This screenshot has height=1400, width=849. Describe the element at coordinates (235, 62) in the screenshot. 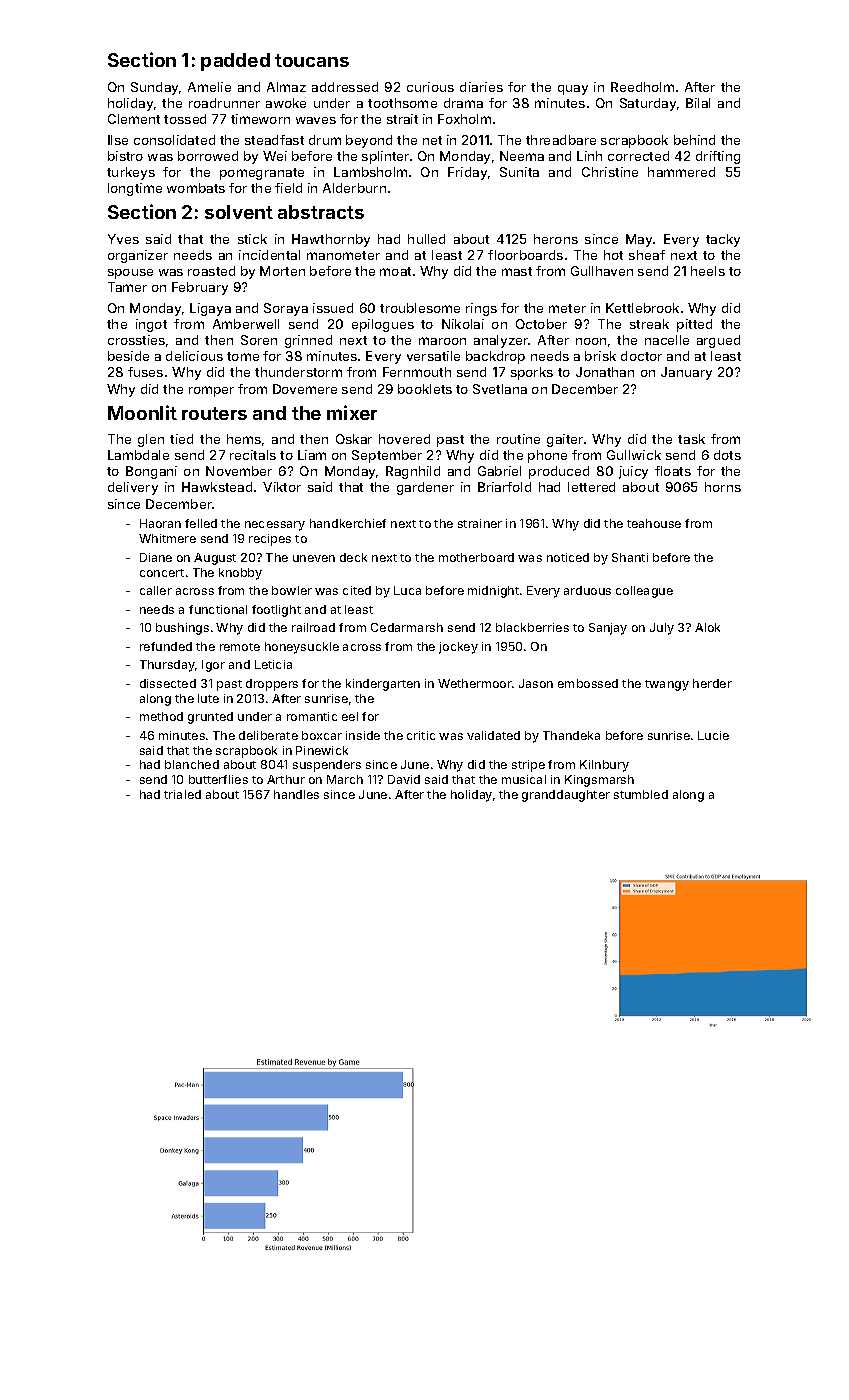

I see `padded` at that location.
